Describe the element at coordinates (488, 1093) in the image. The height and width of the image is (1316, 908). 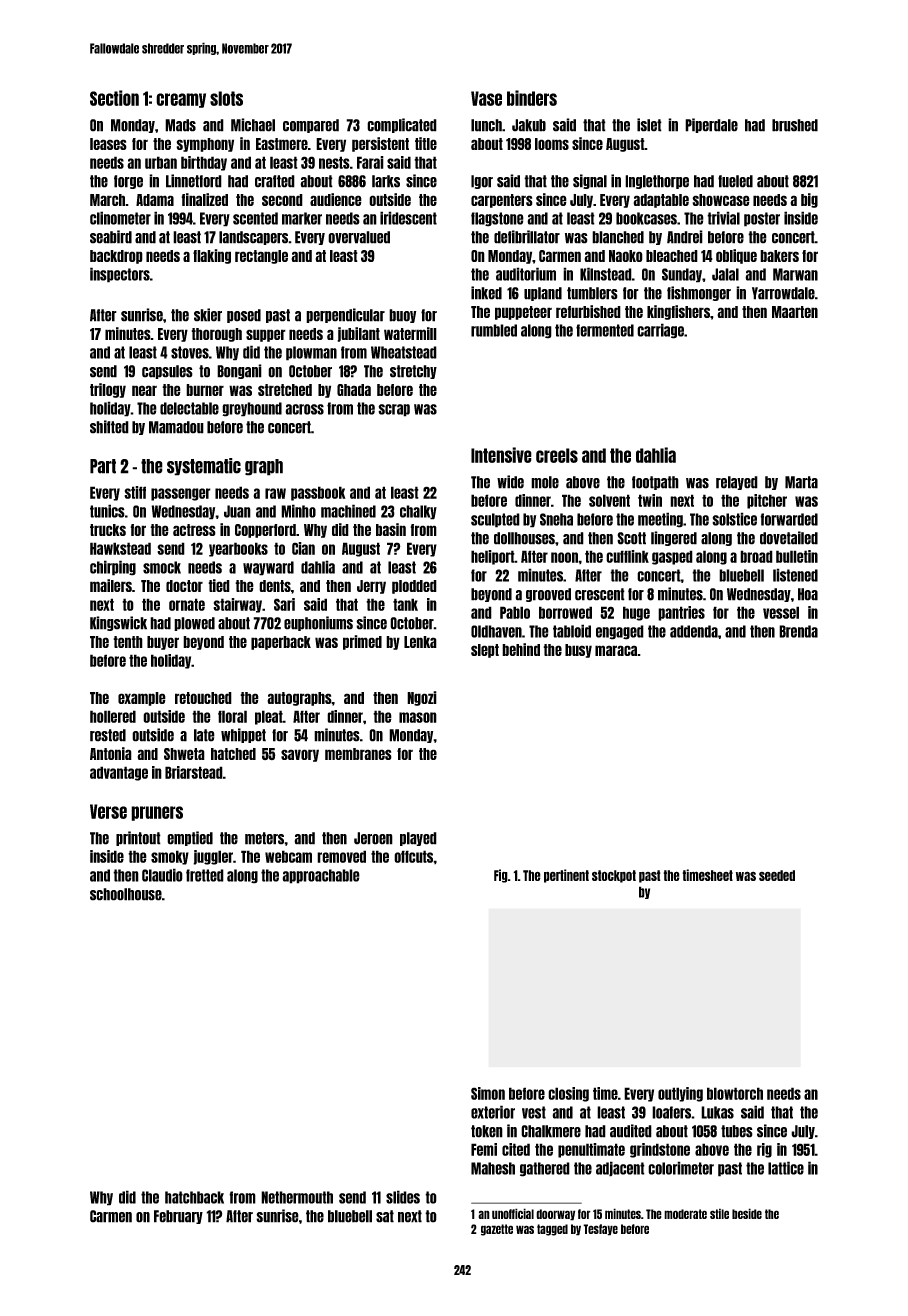
I see `Simon` at that location.
